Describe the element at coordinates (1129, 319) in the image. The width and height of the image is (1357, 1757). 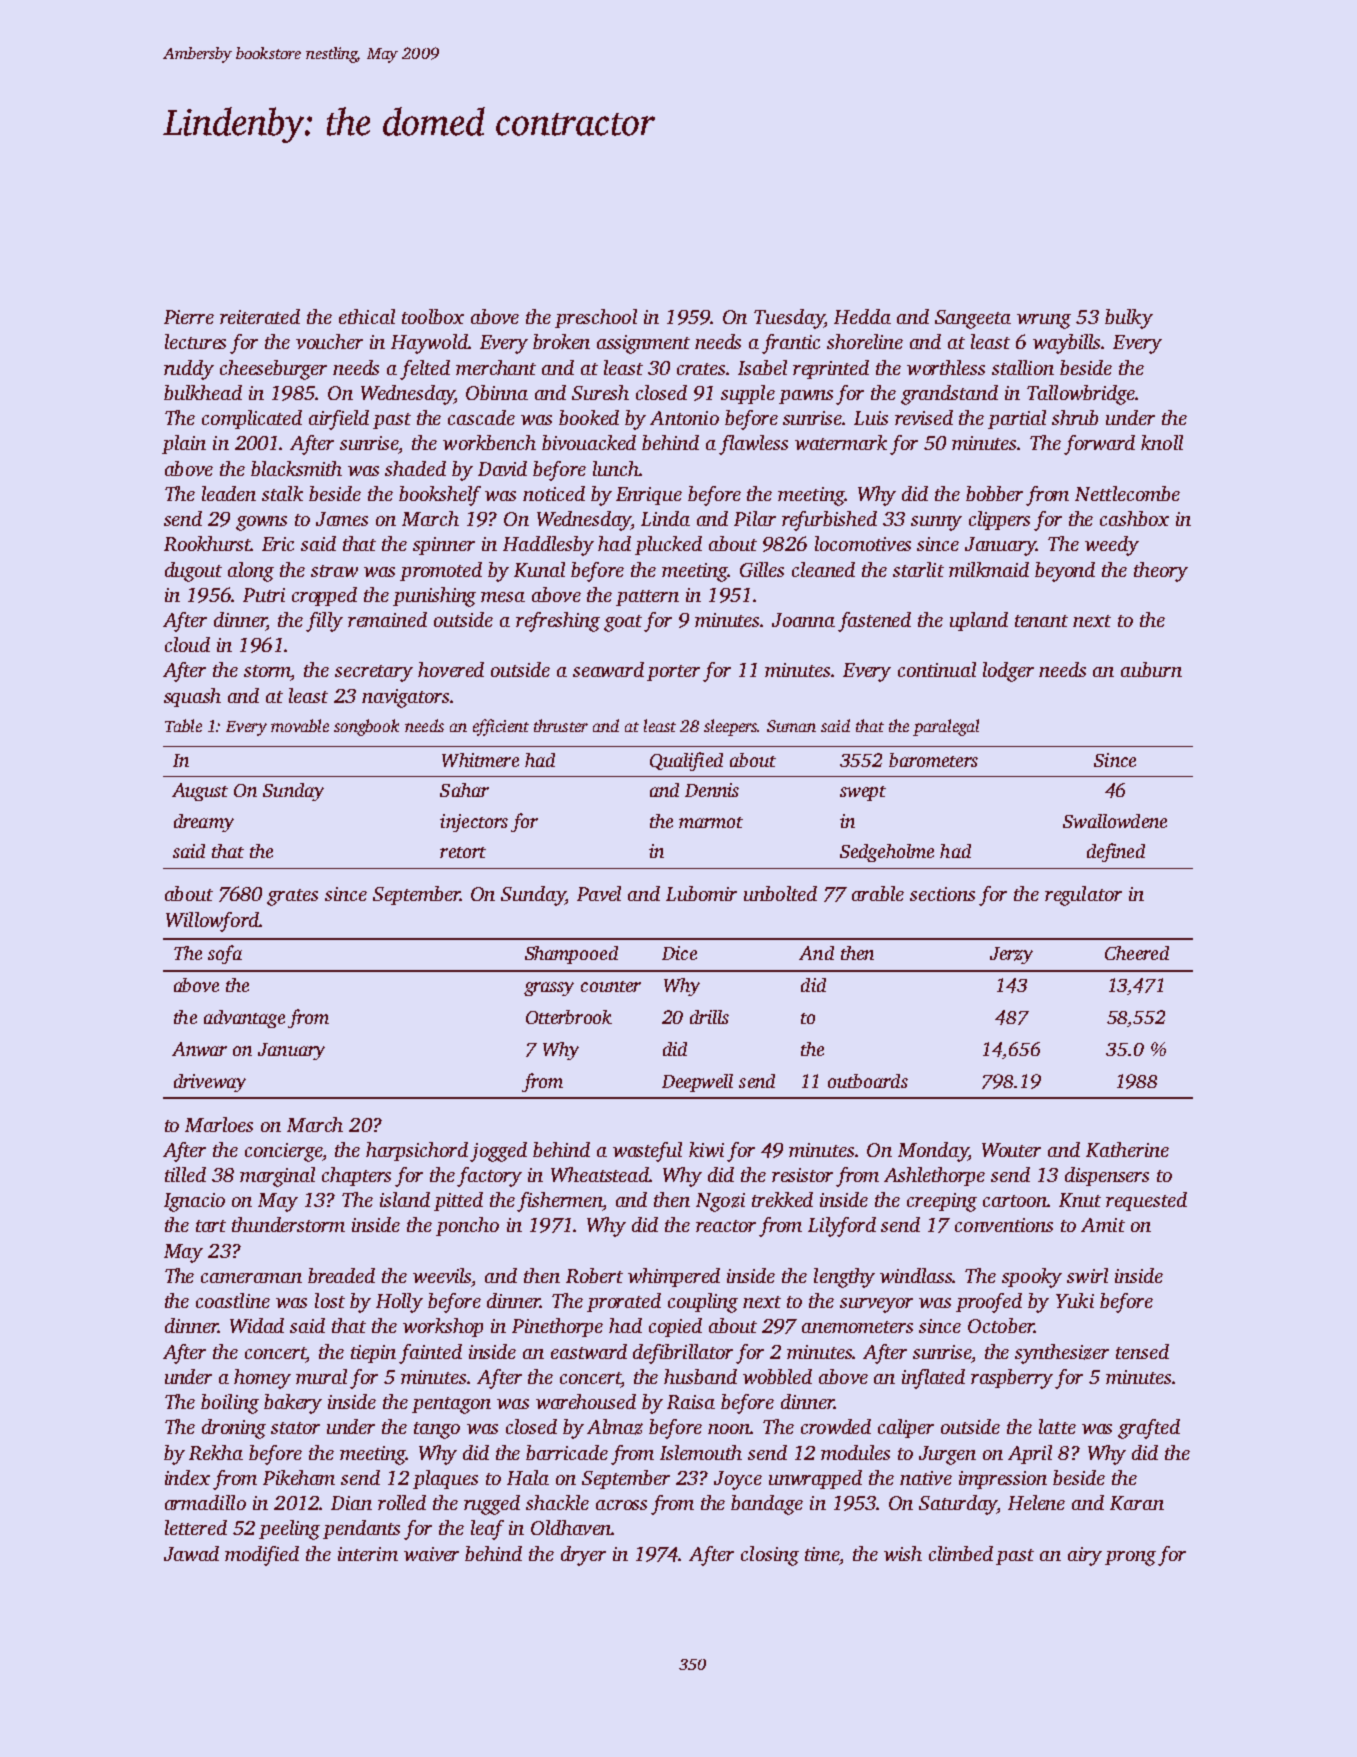
I see `bulky` at that location.
